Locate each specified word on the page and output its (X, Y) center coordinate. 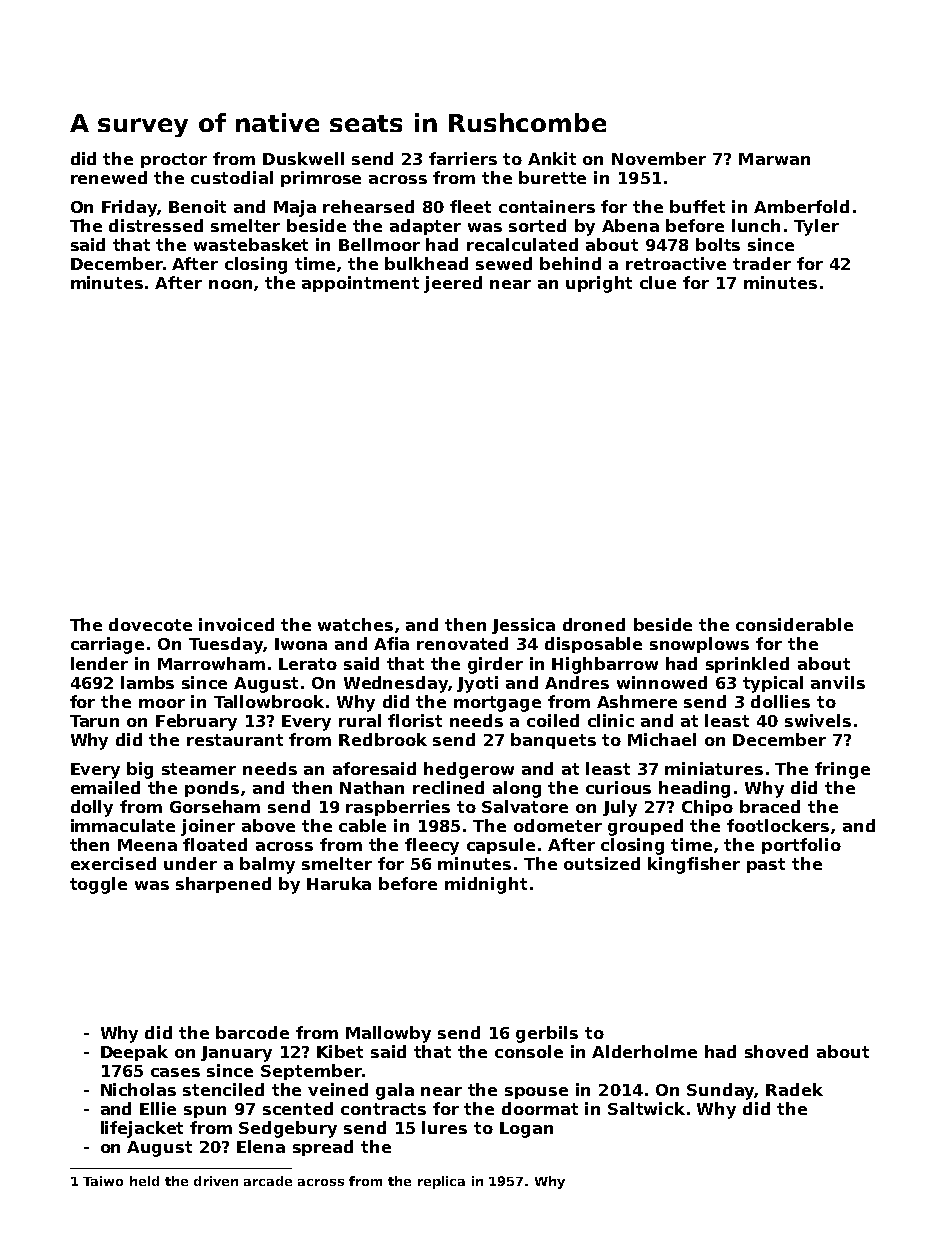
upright (599, 284)
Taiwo (103, 1181)
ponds (212, 789)
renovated (462, 643)
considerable (794, 624)
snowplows (699, 645)
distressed (156, 225)
